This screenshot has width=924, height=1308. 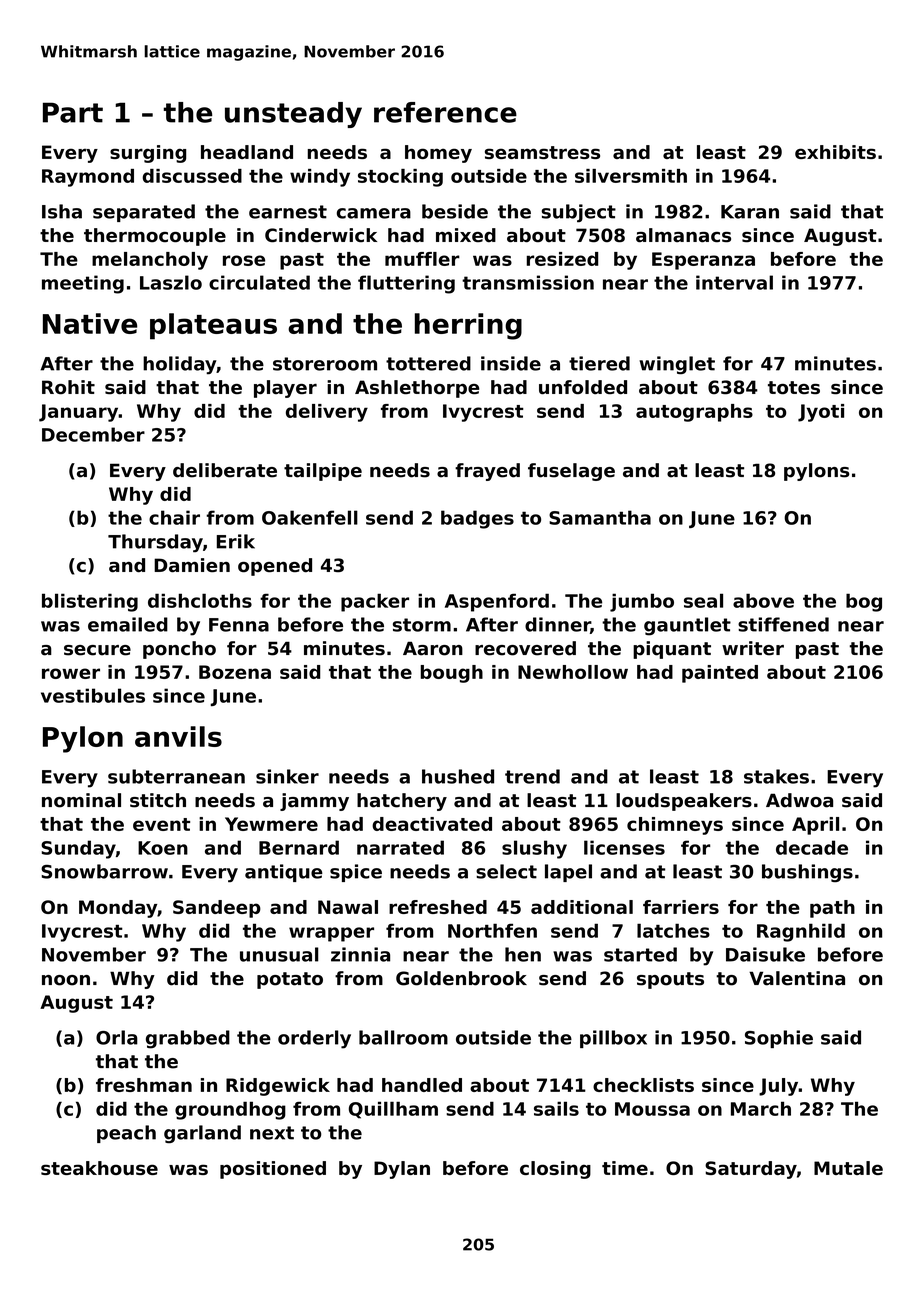 I want to click on positioned, so click(x=273, y=1170).
